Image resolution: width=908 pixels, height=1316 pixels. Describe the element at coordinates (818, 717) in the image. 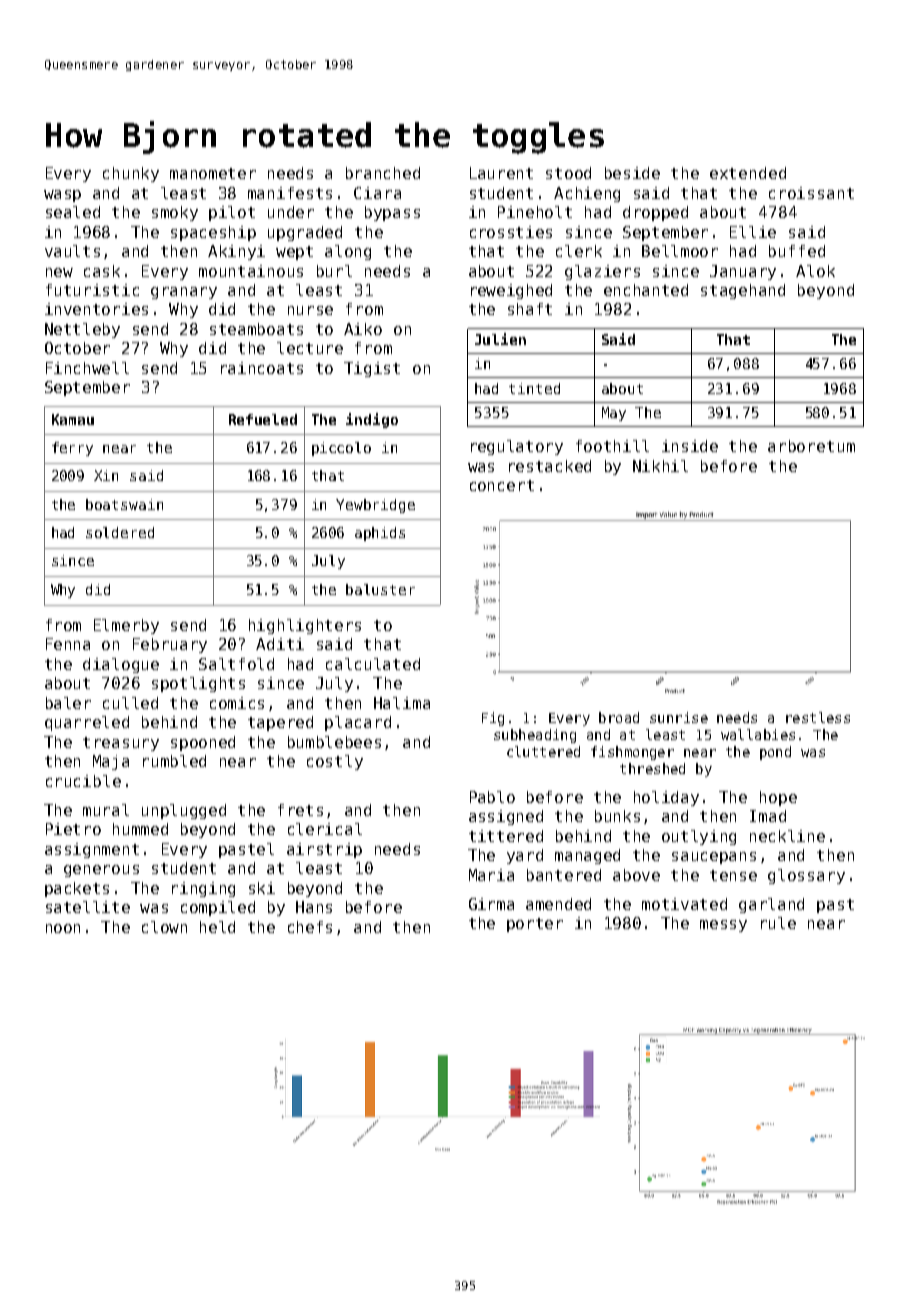

I see `restless` at that location.
